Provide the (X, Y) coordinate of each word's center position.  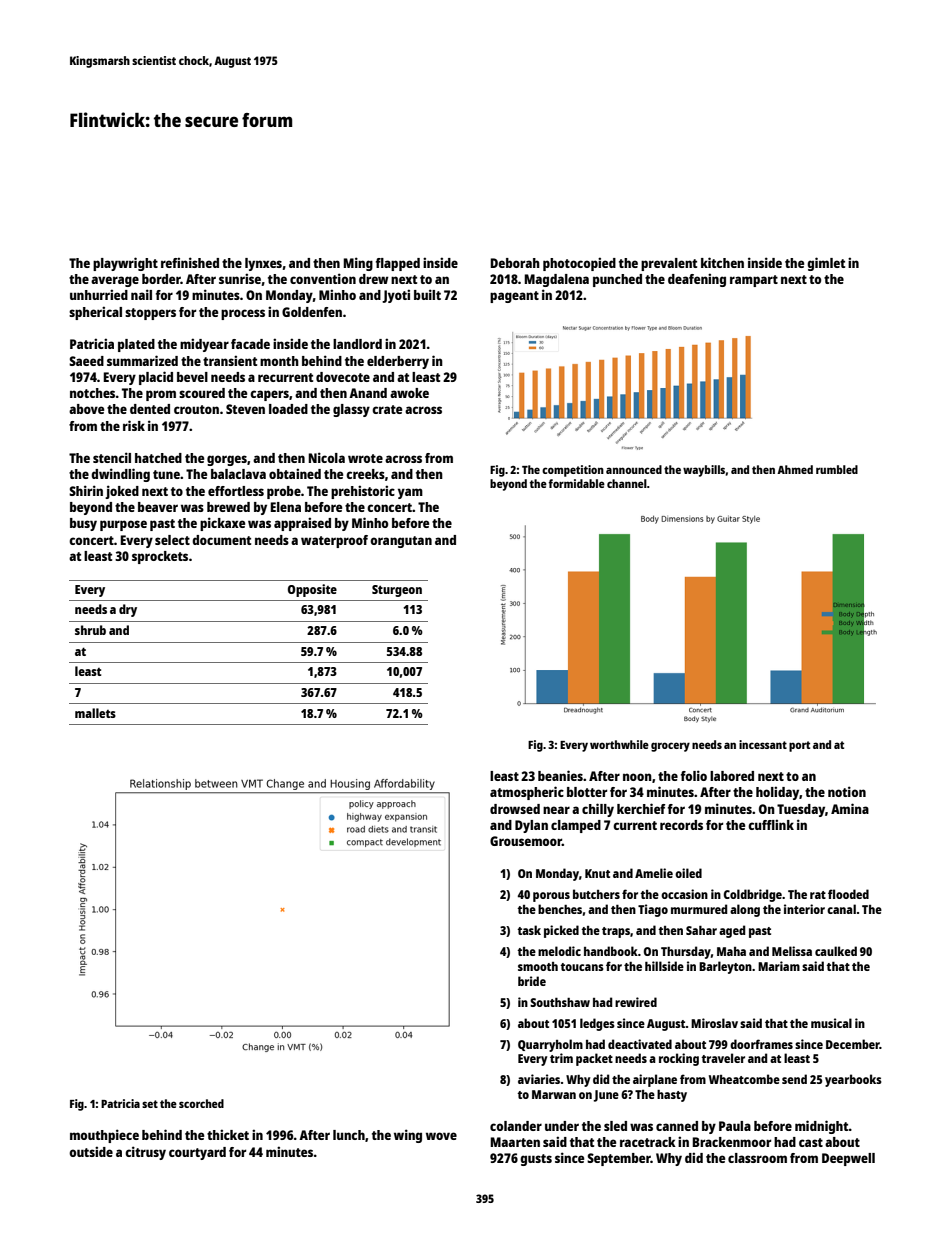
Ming (358, 264)
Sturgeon (397, 591)
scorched (201, 1103)
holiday (777, 793)
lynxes (263, 264)
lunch (349, 1135)
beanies (560, 775)
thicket (228, 1134)
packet (594, 1059)
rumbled (837, 469)
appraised (302, 524)
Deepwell (848, 1159)
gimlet (826, 264)
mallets (95, 713)
